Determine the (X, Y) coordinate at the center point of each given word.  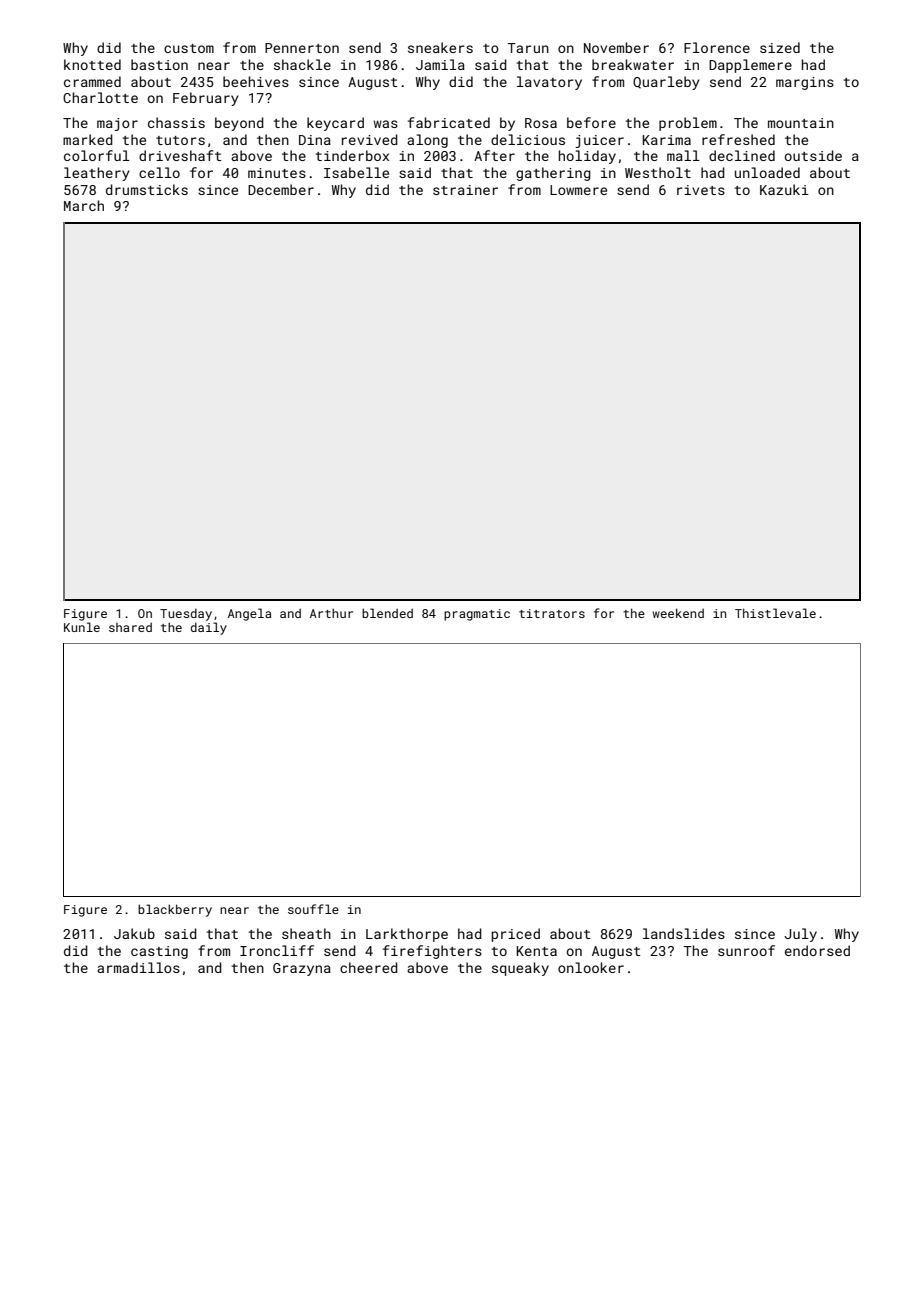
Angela (249, 614)
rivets (701, 190)
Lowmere (578, 190)
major (117, 124)
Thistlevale (775, 613)
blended (387, 613)
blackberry (175, 910)
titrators (552, 613)
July (800, 935)
